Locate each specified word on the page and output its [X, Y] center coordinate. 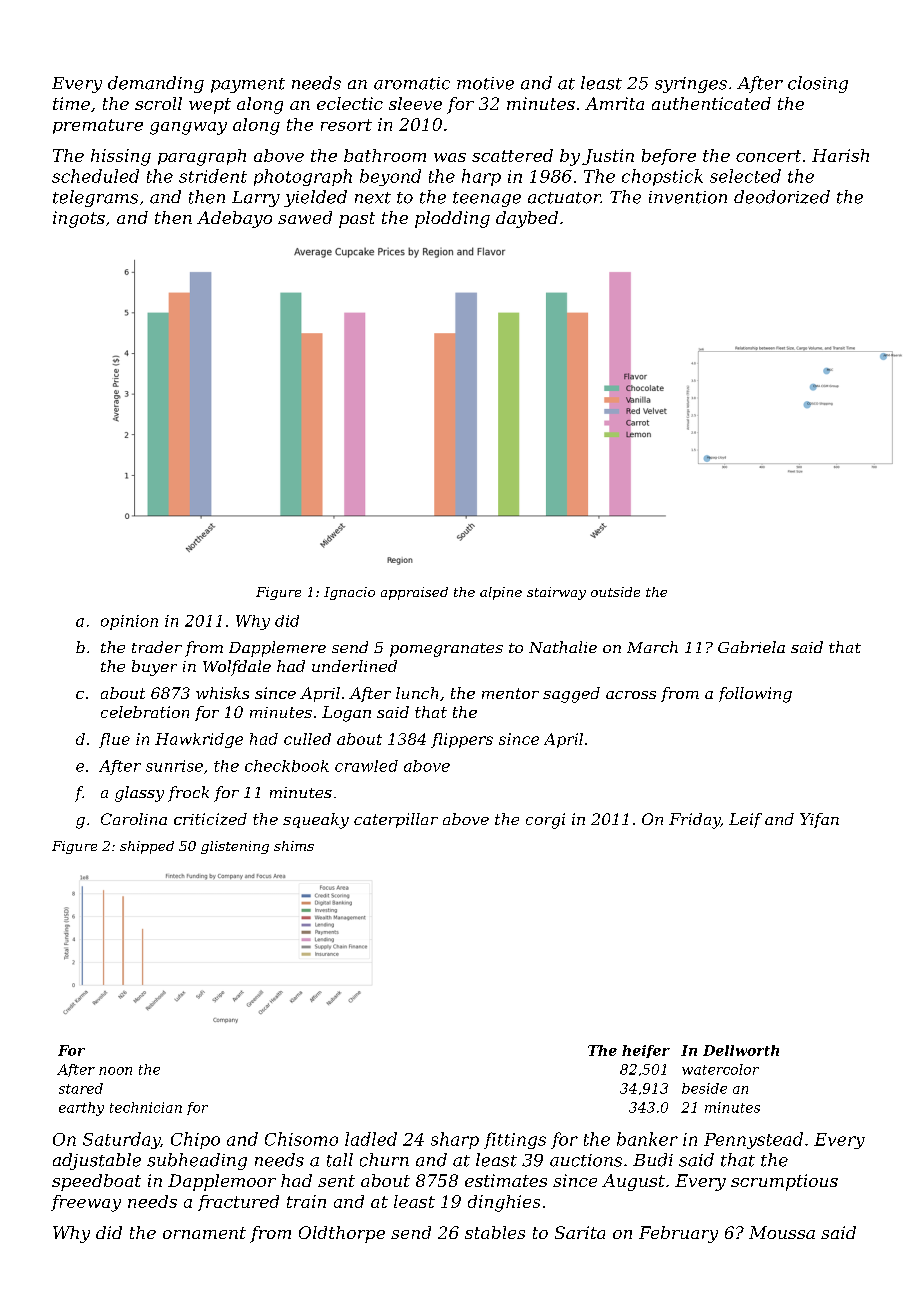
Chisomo [301, 1139]
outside [615, 592]
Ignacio [349, 593]
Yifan [819, 820]
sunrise [174, 766]
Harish [840, 155]
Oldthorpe [342, 1234]
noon [115, 1071]
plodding [452, 219]
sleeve [415, 103]
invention [688, 197]
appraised [414, 593]
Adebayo [234, 219]
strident [213, 176]
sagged [571, 695]
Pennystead [753, 1140]
